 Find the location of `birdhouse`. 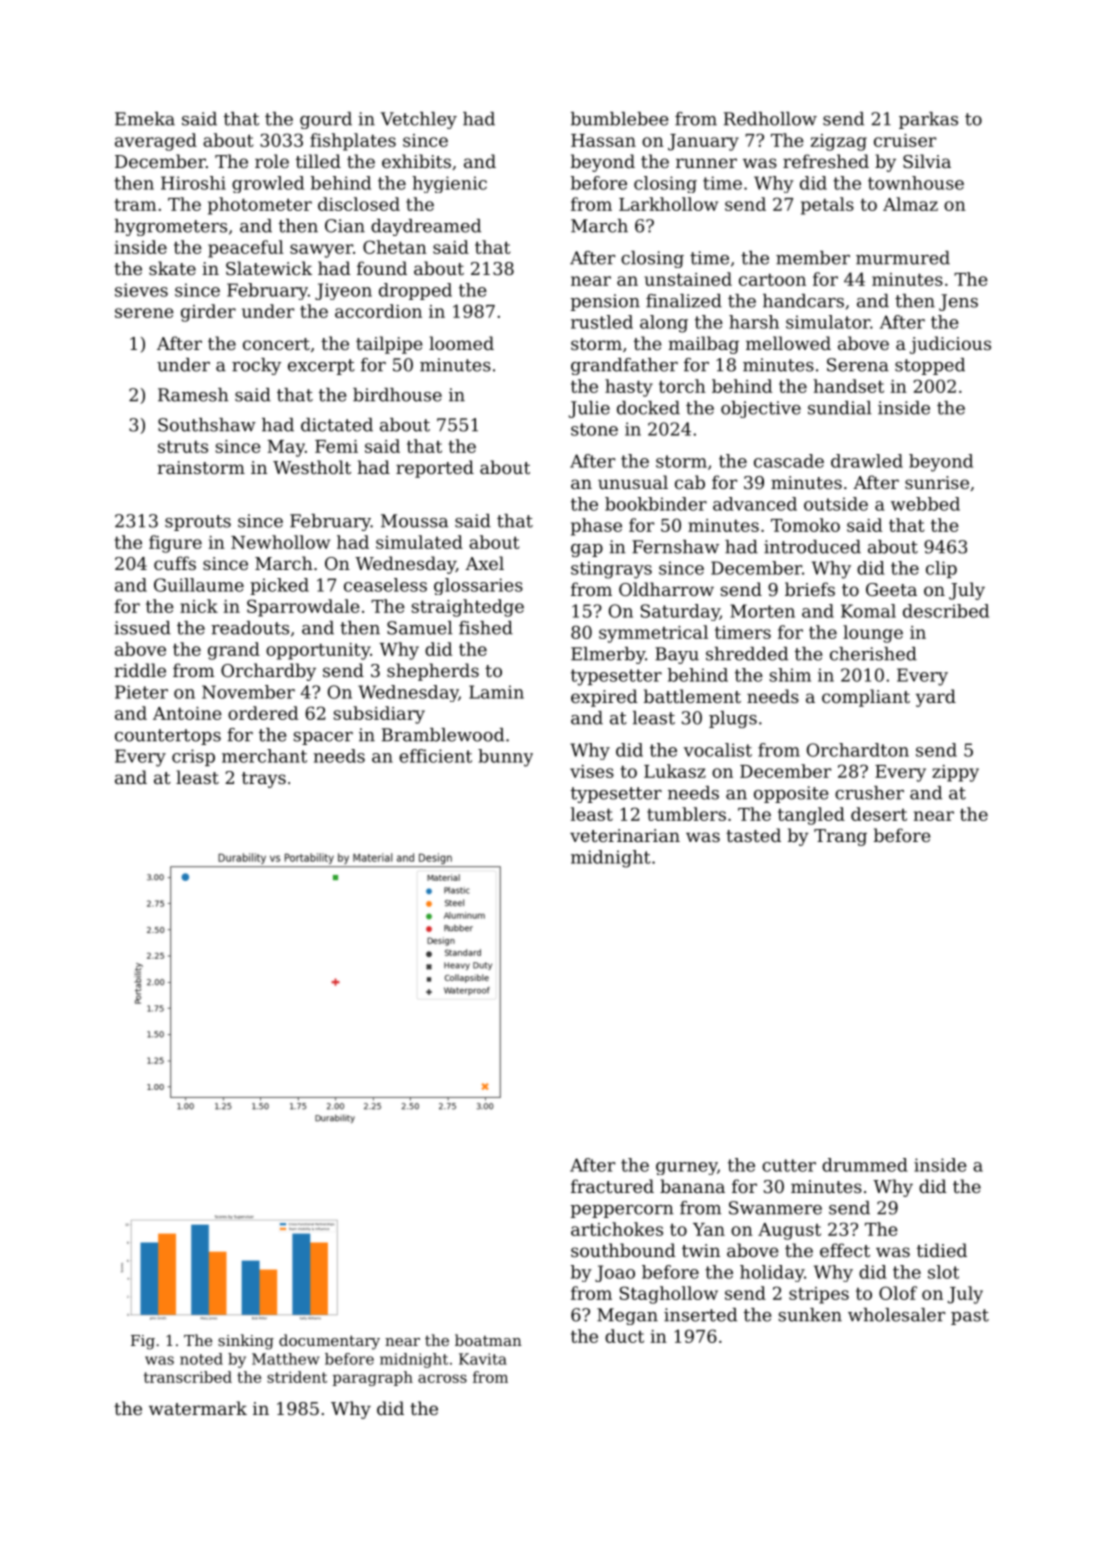

birdhouse is located at coordinates (397, 395).
